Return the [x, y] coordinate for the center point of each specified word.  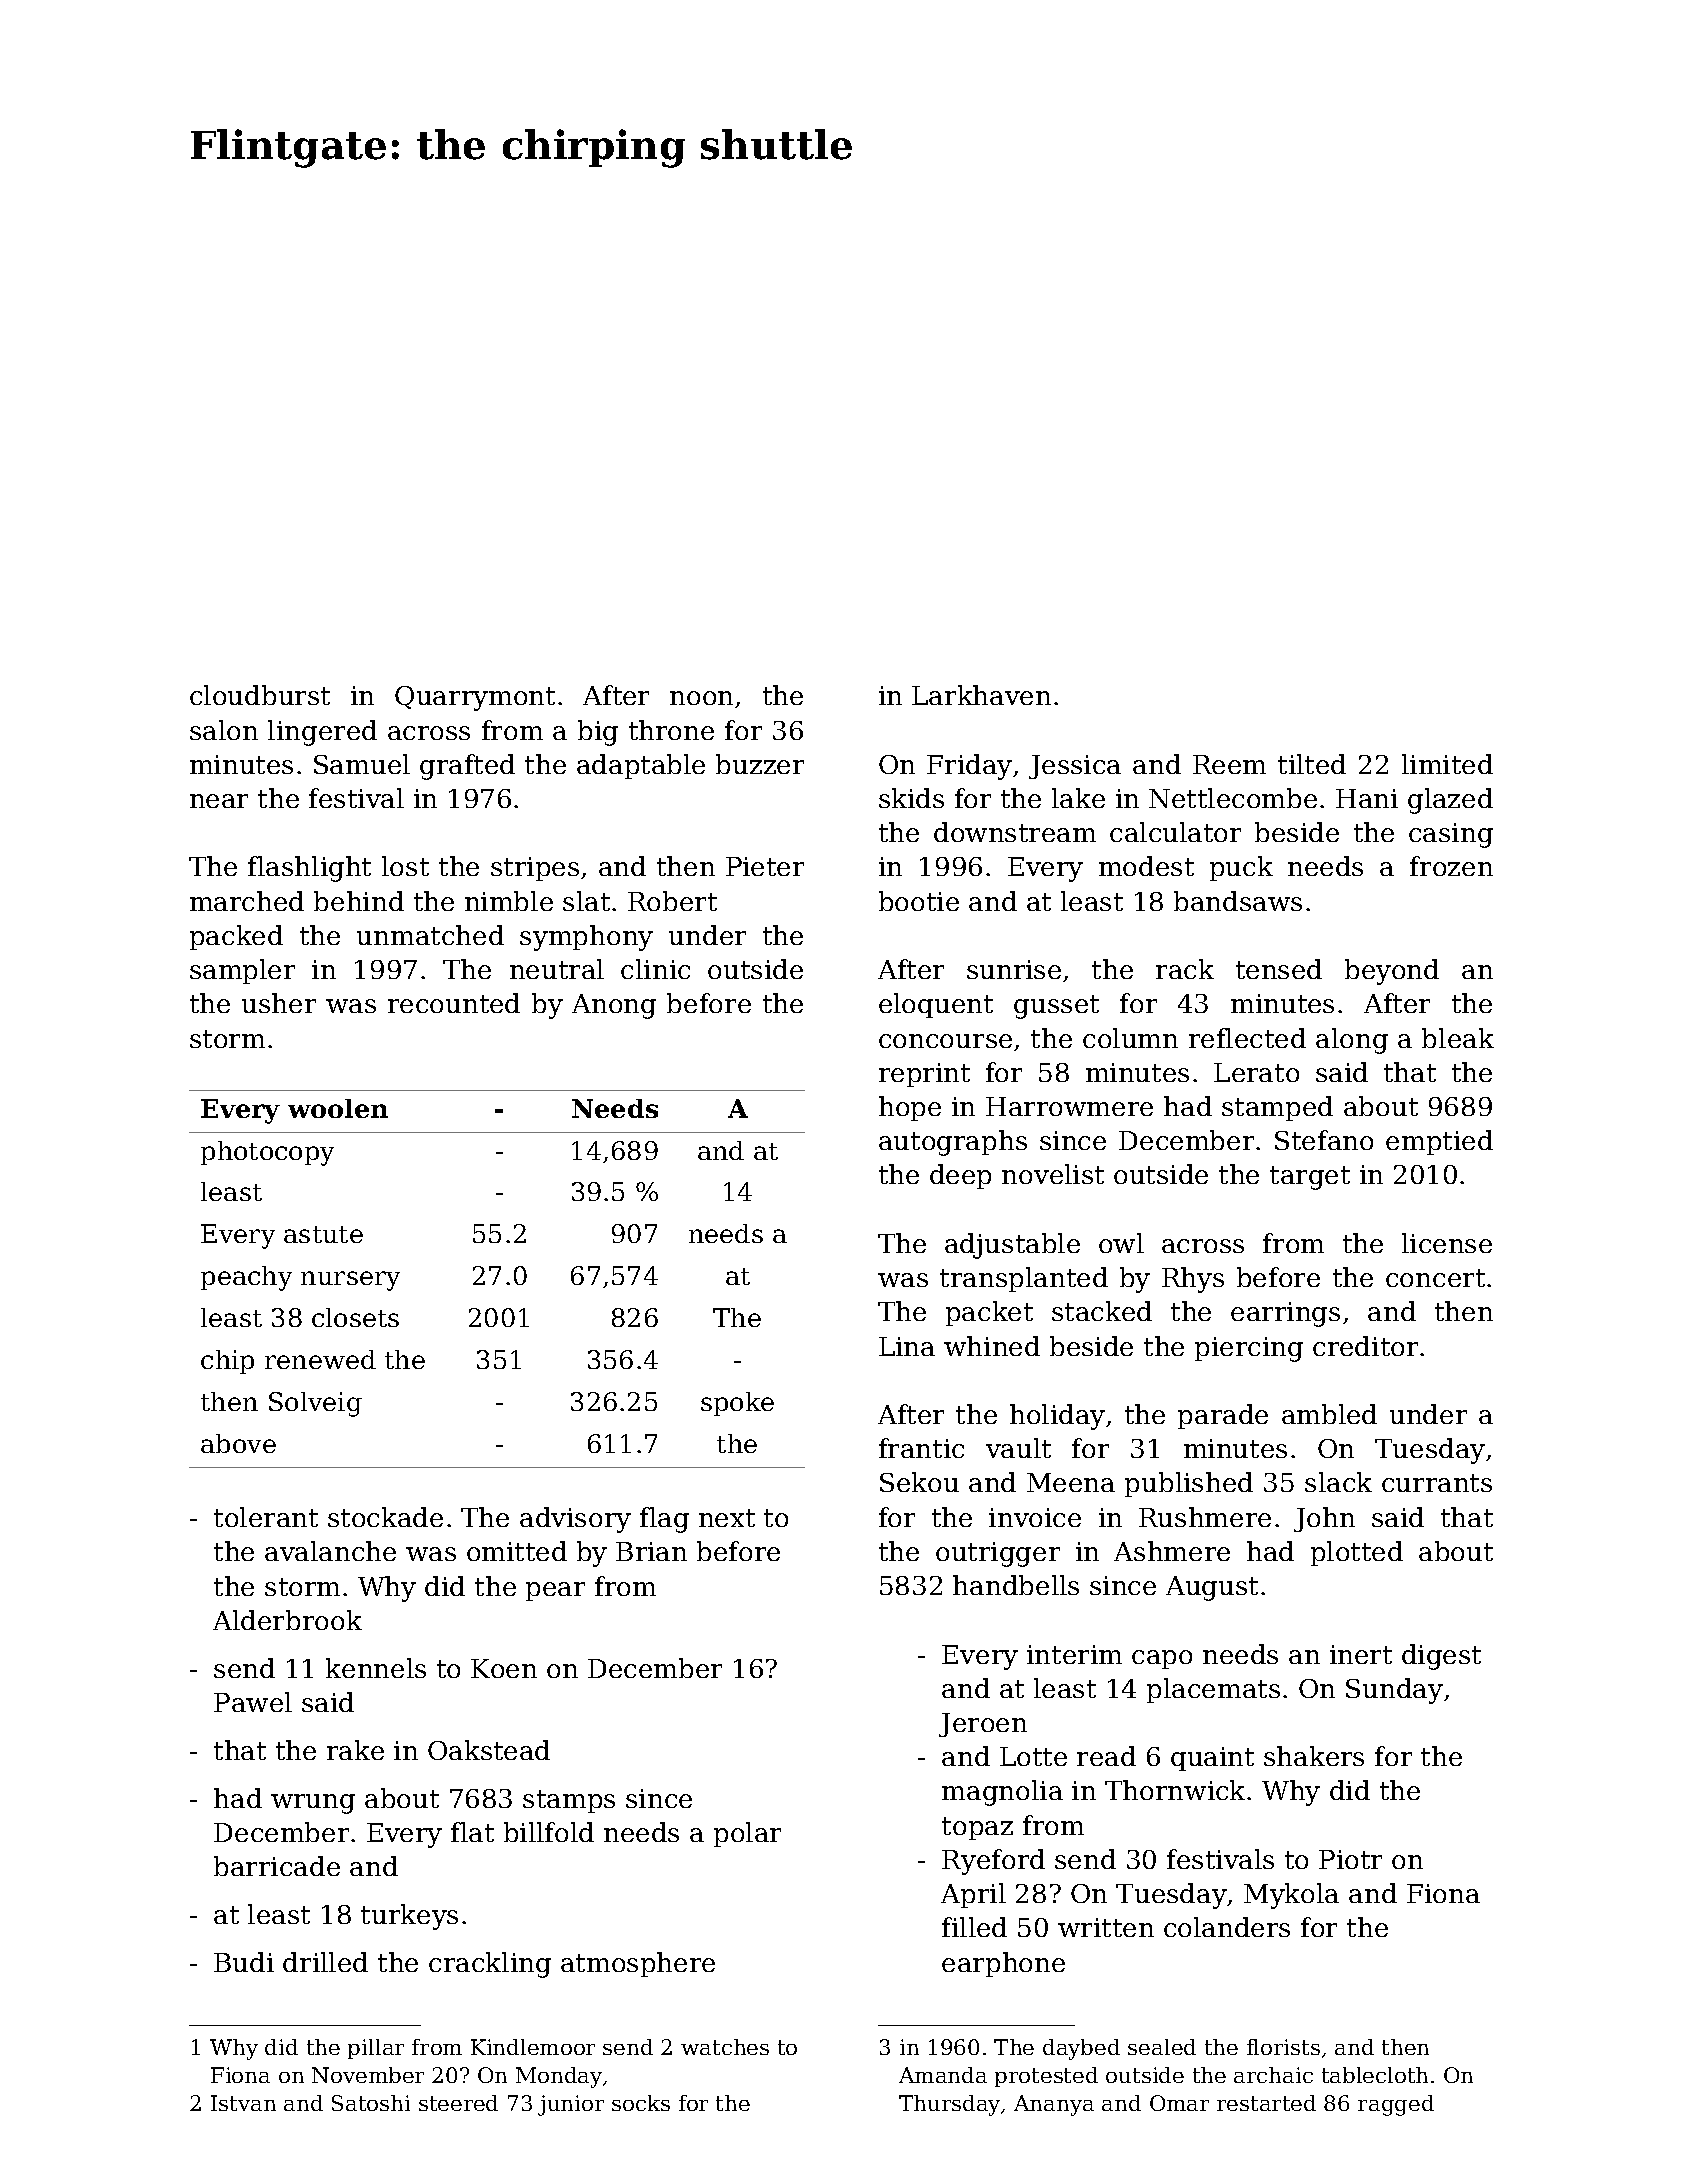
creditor [1365, 1346]
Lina [907, 1346]
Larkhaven [981, 695]
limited [1447, 764]
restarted [1266, 2103]
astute [323, 1234]
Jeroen [983, 1725]
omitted [517, 1551]
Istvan [243, 2103]
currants [1437, 1483]
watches [725, 2047]
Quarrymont [475, 698]
